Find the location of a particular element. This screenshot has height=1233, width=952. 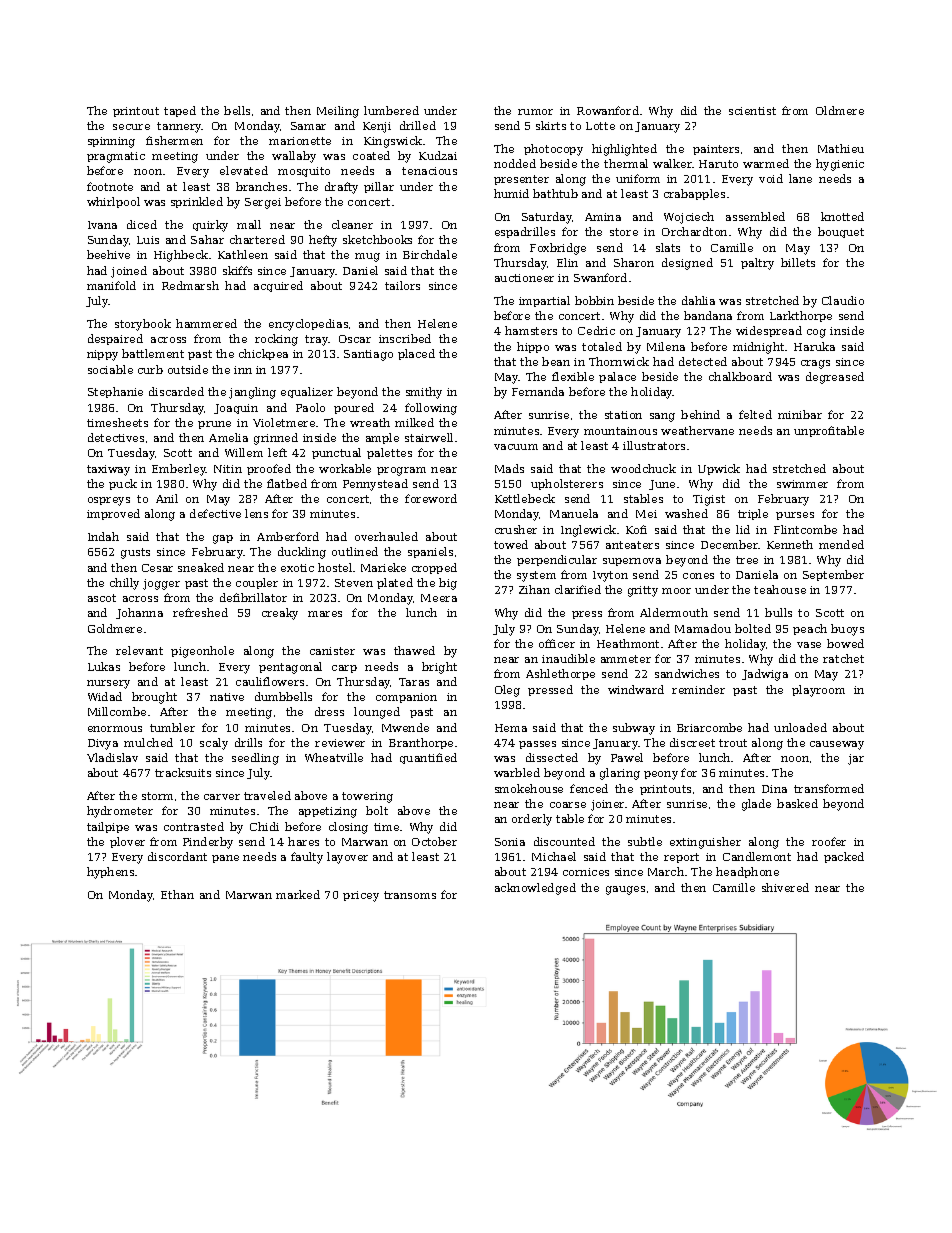

scientist is located at coordinates (752, 111).
